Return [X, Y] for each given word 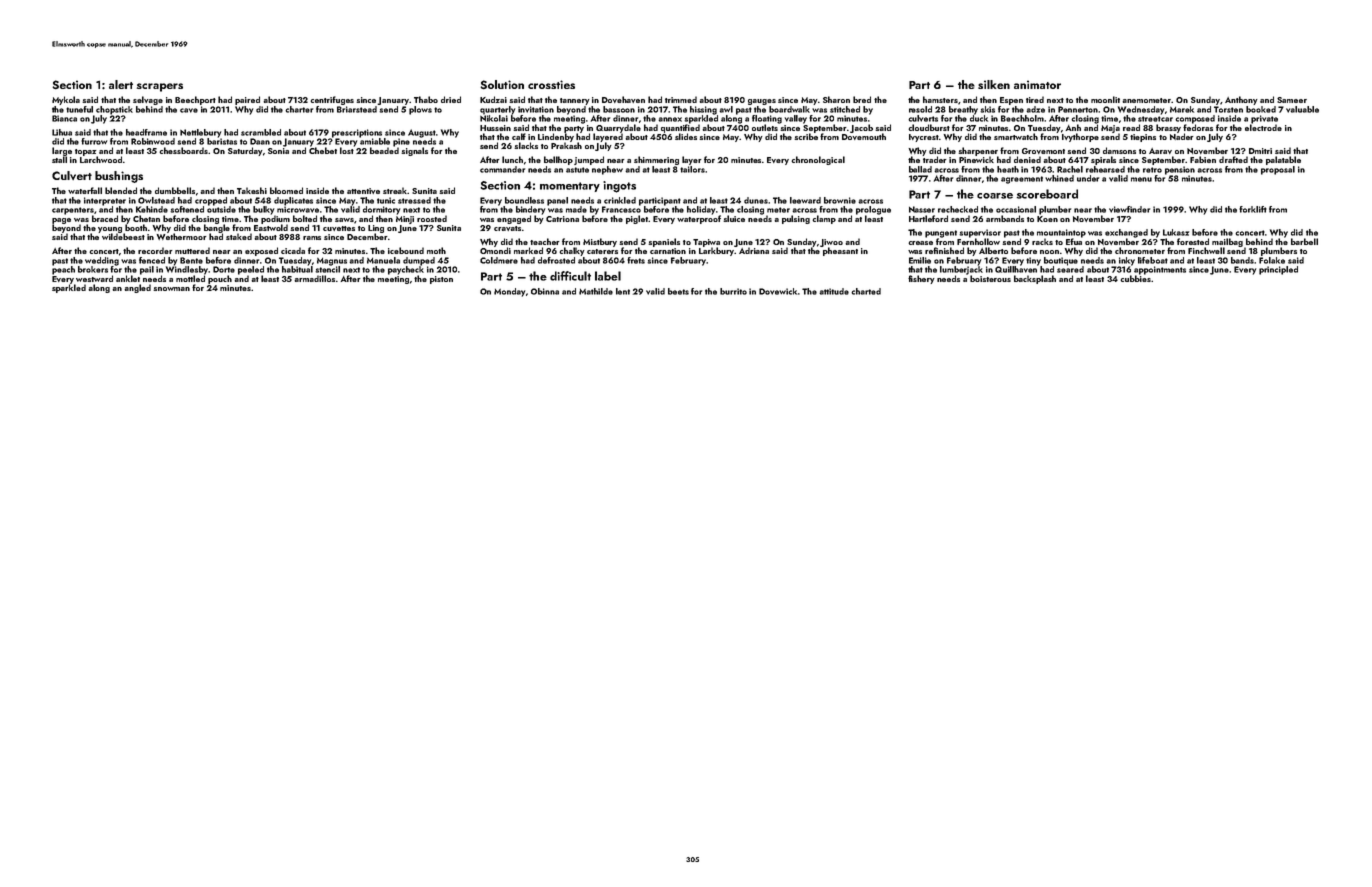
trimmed [681, 99]
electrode [1263, 127]
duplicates [293, 201]
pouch [220, 279]
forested [1193, 241]
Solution [502, 84]
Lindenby [556, 137]
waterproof [699, 219]
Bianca [64, 118]
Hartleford [928, 218]
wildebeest [123, 236]
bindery [530, 210]
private [1264, 119]
